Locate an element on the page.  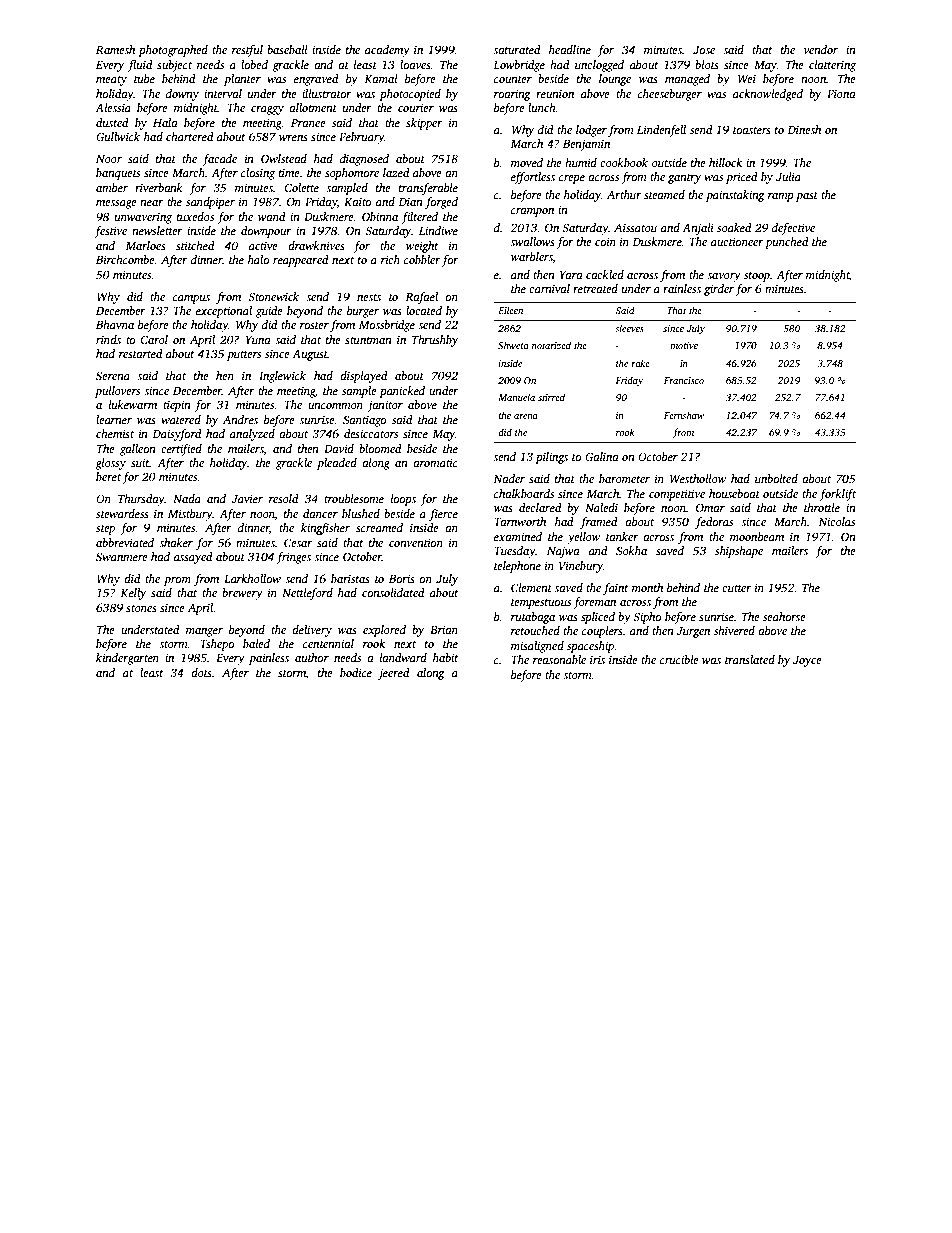
humid is located at coordinates (581, 162).
